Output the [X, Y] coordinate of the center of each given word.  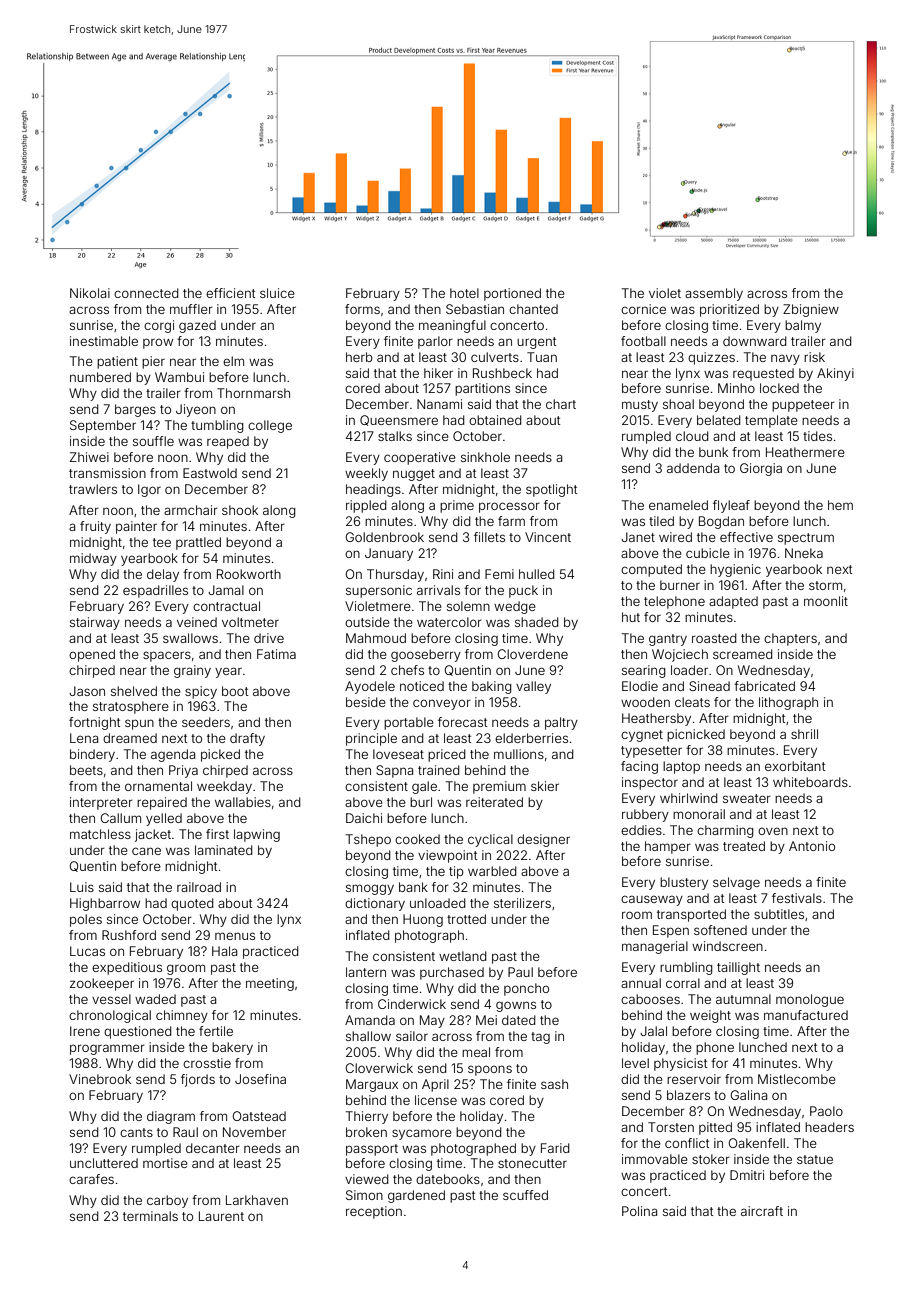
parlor [435, 342]
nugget [414, 475]
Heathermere [805, 452]
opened [92, 655]
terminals [150, 1216]
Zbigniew [811, 310]
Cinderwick [412, 1004]
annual [641, 983]
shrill [804, 734]
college [270, 426]
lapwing [257, 835]
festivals [797, 898]
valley [533, 687]
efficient [230, 293]
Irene [85, 1031]
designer [543, 840]
